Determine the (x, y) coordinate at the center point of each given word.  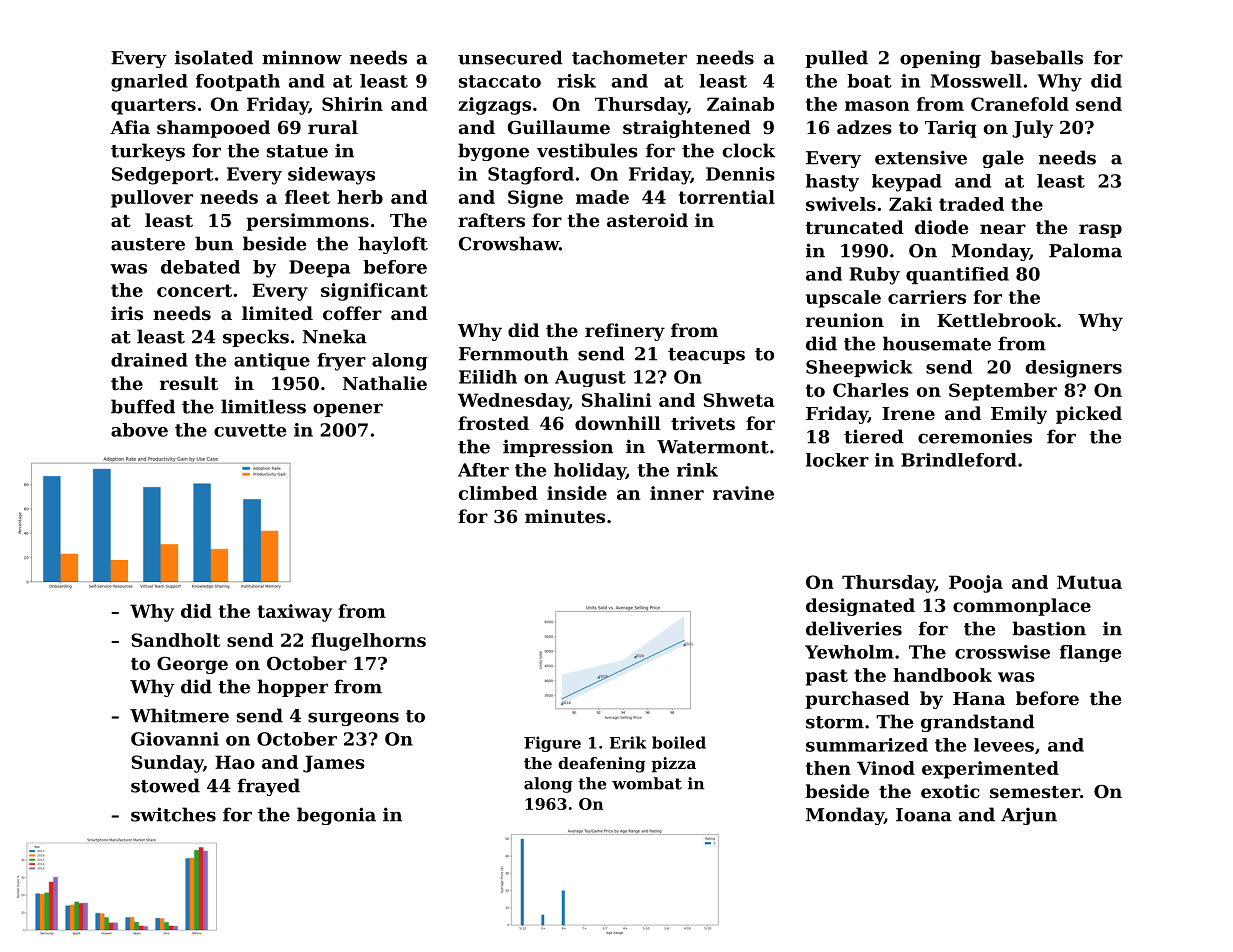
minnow (302, 57)
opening (940, 59)
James (334, 764)
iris (127, 313)
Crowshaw (509, 243)
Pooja (976, 584)
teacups (706, 356)
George (192, 665)
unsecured (510, 57)
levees (1004, 745)
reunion (845, 320)
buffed (143, 406)
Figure (552, 744)
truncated (854, 227)
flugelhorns (368, 642)
